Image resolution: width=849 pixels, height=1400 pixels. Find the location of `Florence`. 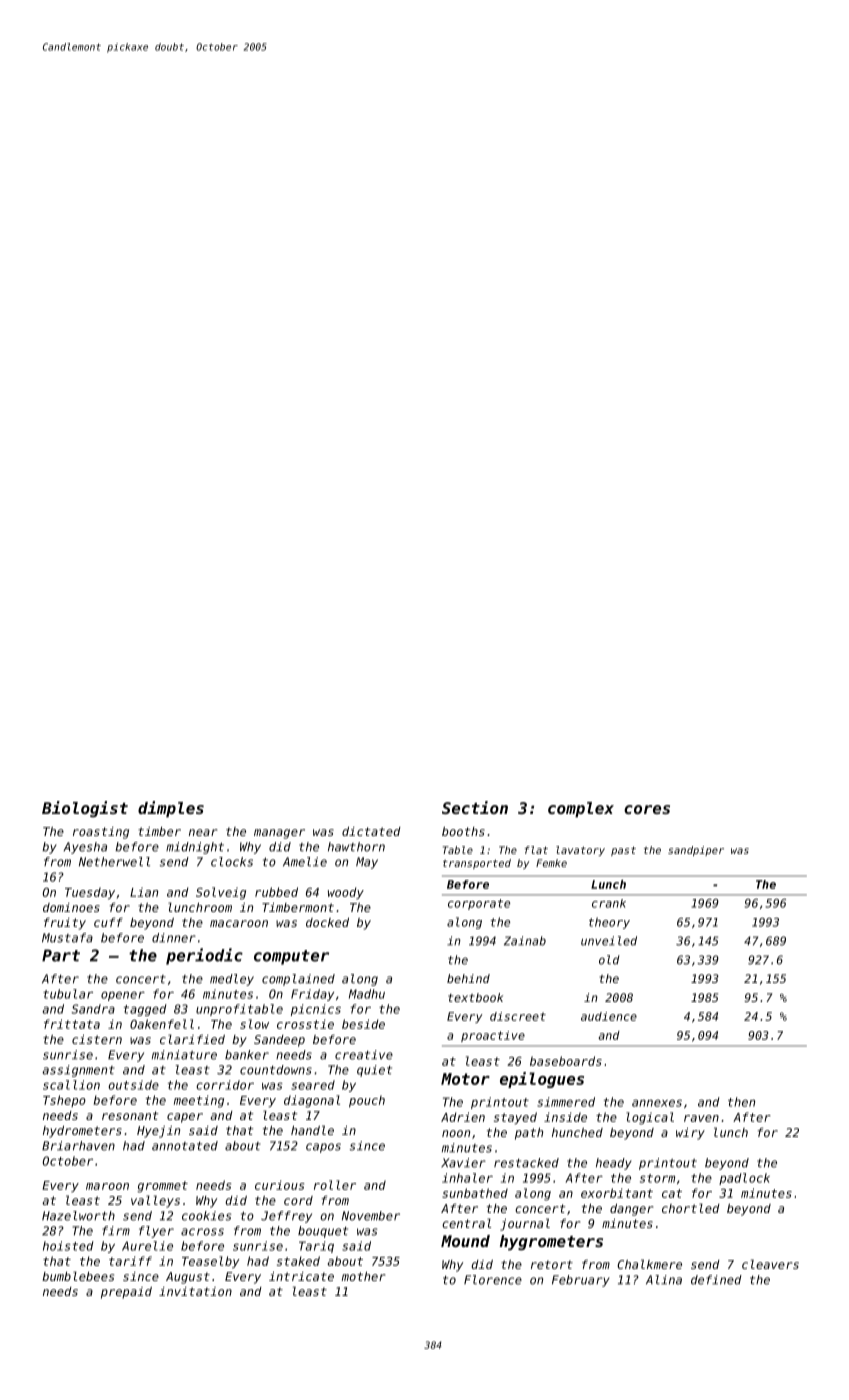

Florence is located at coordinates (493, 1280).
